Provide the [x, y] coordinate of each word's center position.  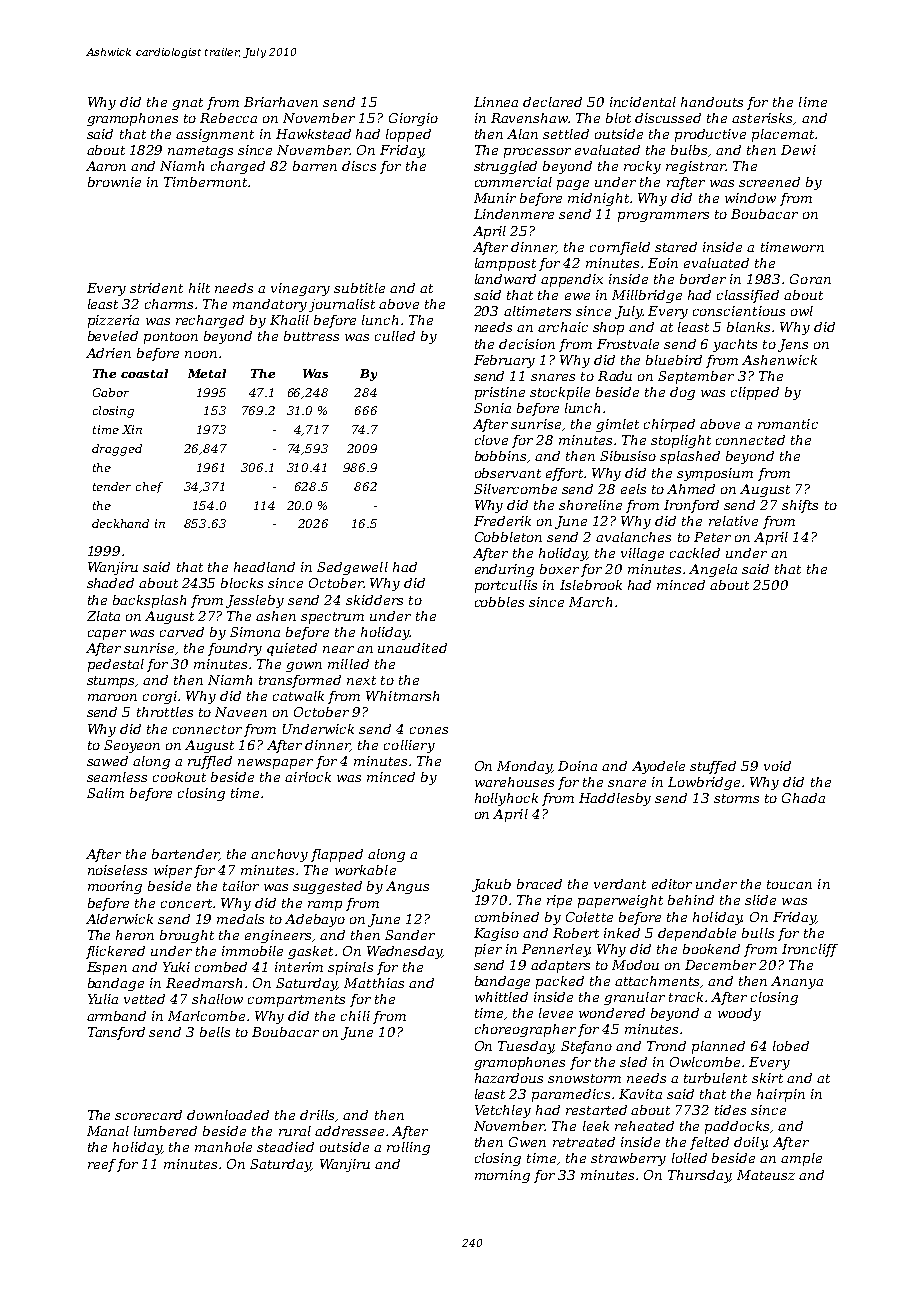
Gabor [111, 392]
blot [618, 118]
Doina [577, 766]
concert [186, 903]
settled [566, 134]
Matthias [374, 983]
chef [149, 487]
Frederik [502, 521]
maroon [112, 697]
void [777, 766]
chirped [669, 425]
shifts [800, 506]
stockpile [560, 393]
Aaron [106, 166]
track [686, 997]
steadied [285, 1147]
